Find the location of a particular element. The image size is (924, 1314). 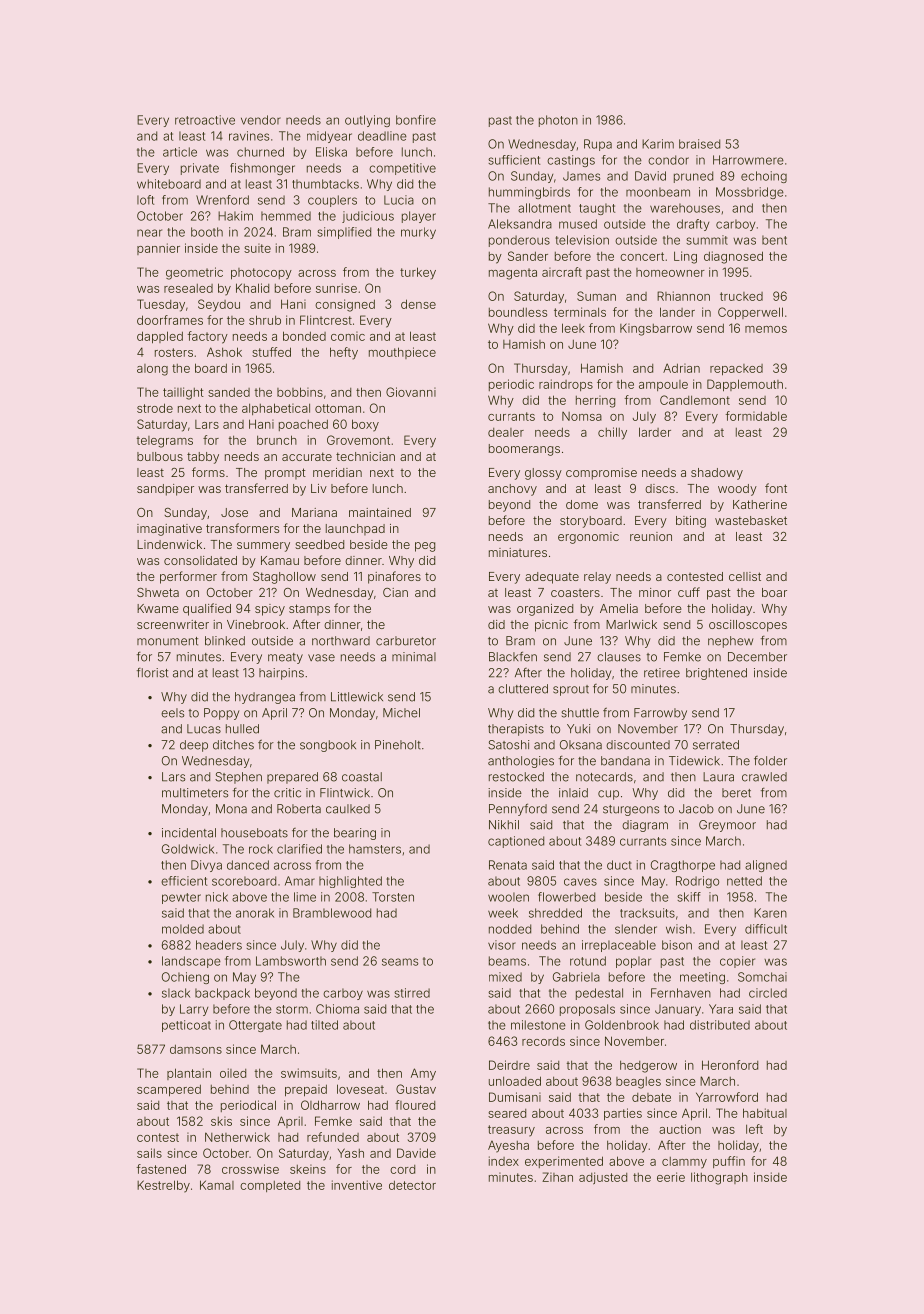

Harrowmere is located at coordinates (748, 160).
